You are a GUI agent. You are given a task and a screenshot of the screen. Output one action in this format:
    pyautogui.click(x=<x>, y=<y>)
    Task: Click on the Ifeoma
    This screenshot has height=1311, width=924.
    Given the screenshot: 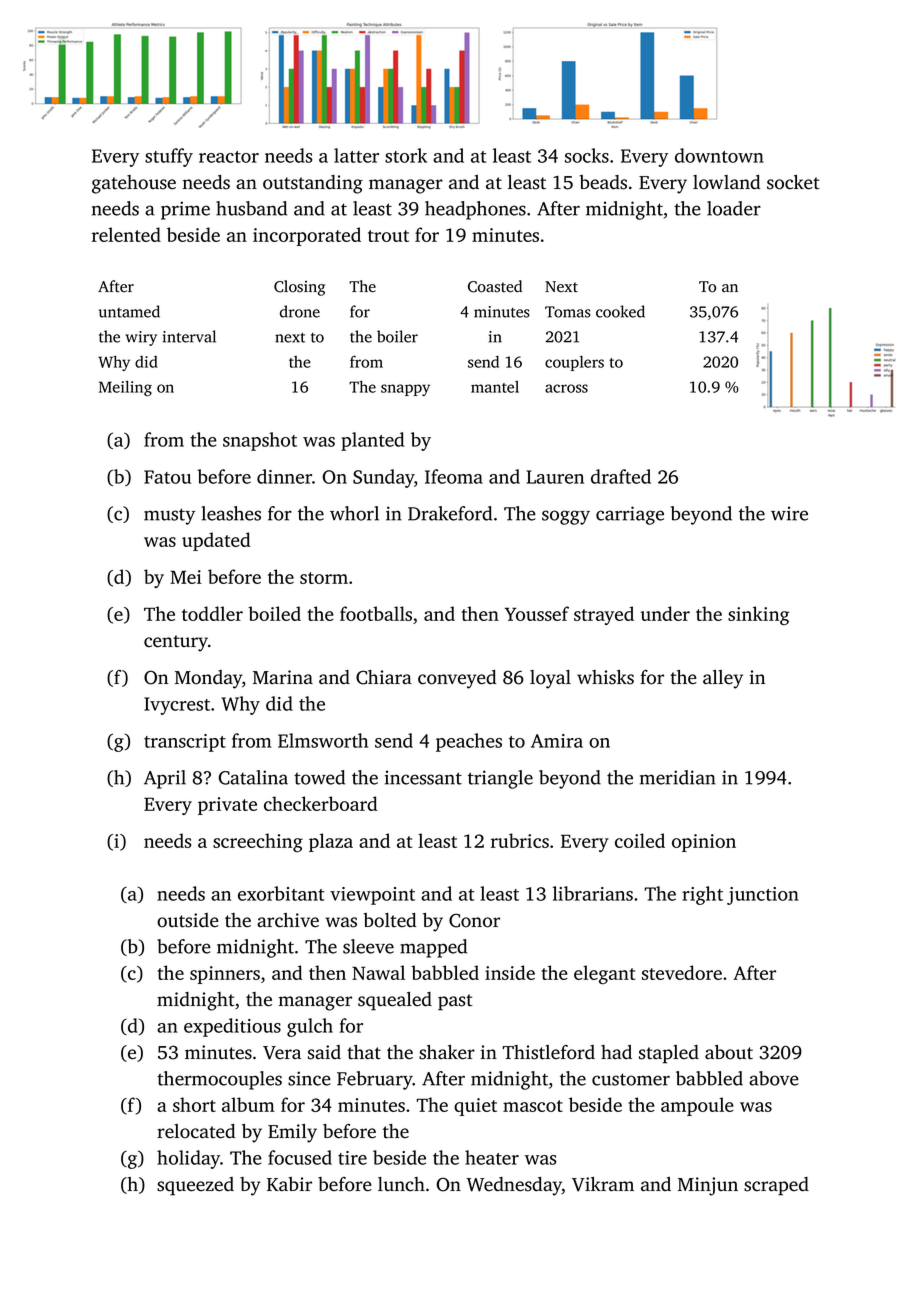 What is the action you would take?
    pyautogui.click(x=454, y=476)
